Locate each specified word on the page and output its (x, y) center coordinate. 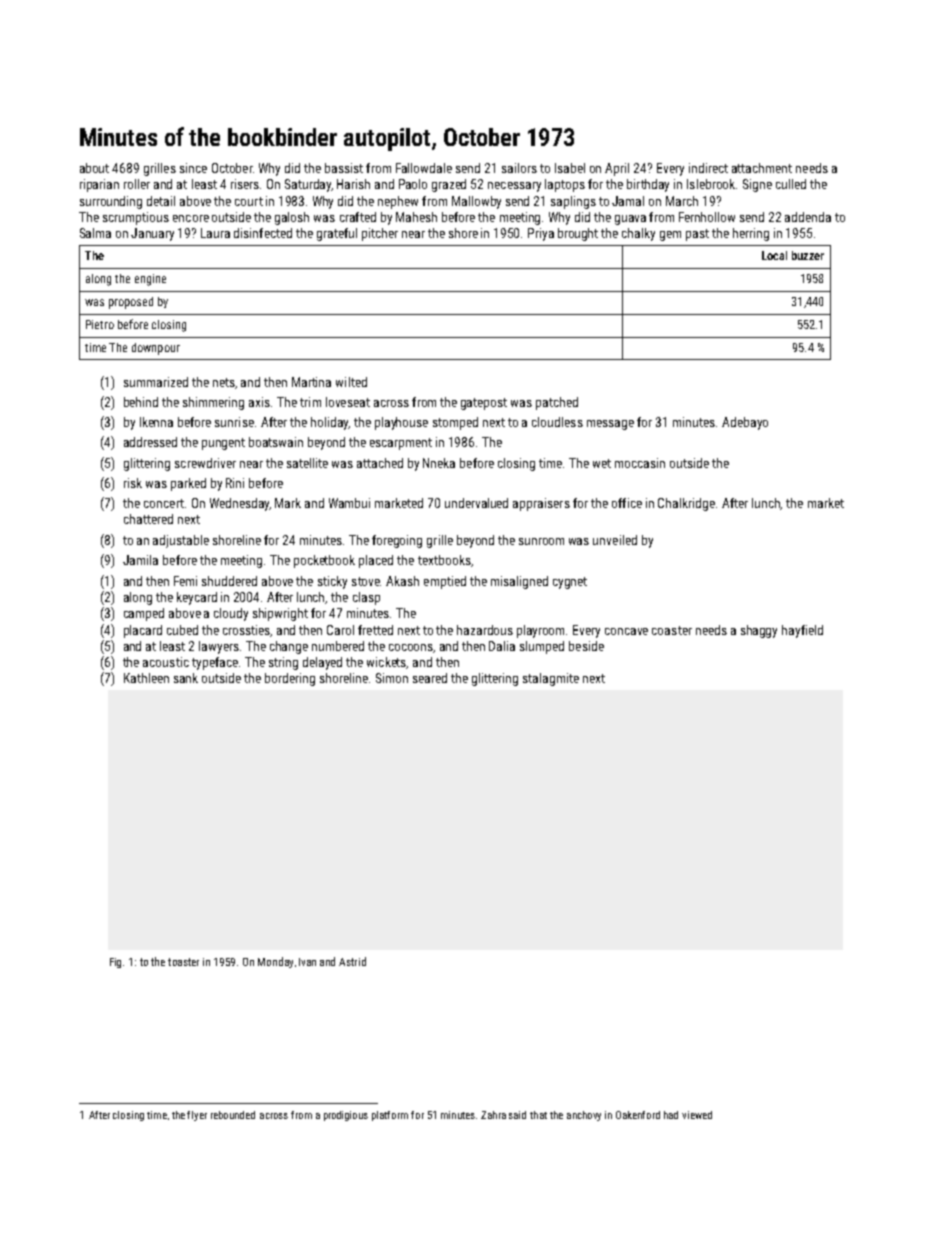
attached (380, 463)
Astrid (352, 961)
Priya (541, 234)
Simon (392, 678)
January (152, 234)
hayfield (802, 631)
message (610, 425)
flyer (197, 1116)
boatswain (276, 442)
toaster (183, 962)
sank (186, 678)
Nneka (439, 463)
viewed (697, 1115)
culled (791, 184)
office (627, 503)
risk (133, 483)
